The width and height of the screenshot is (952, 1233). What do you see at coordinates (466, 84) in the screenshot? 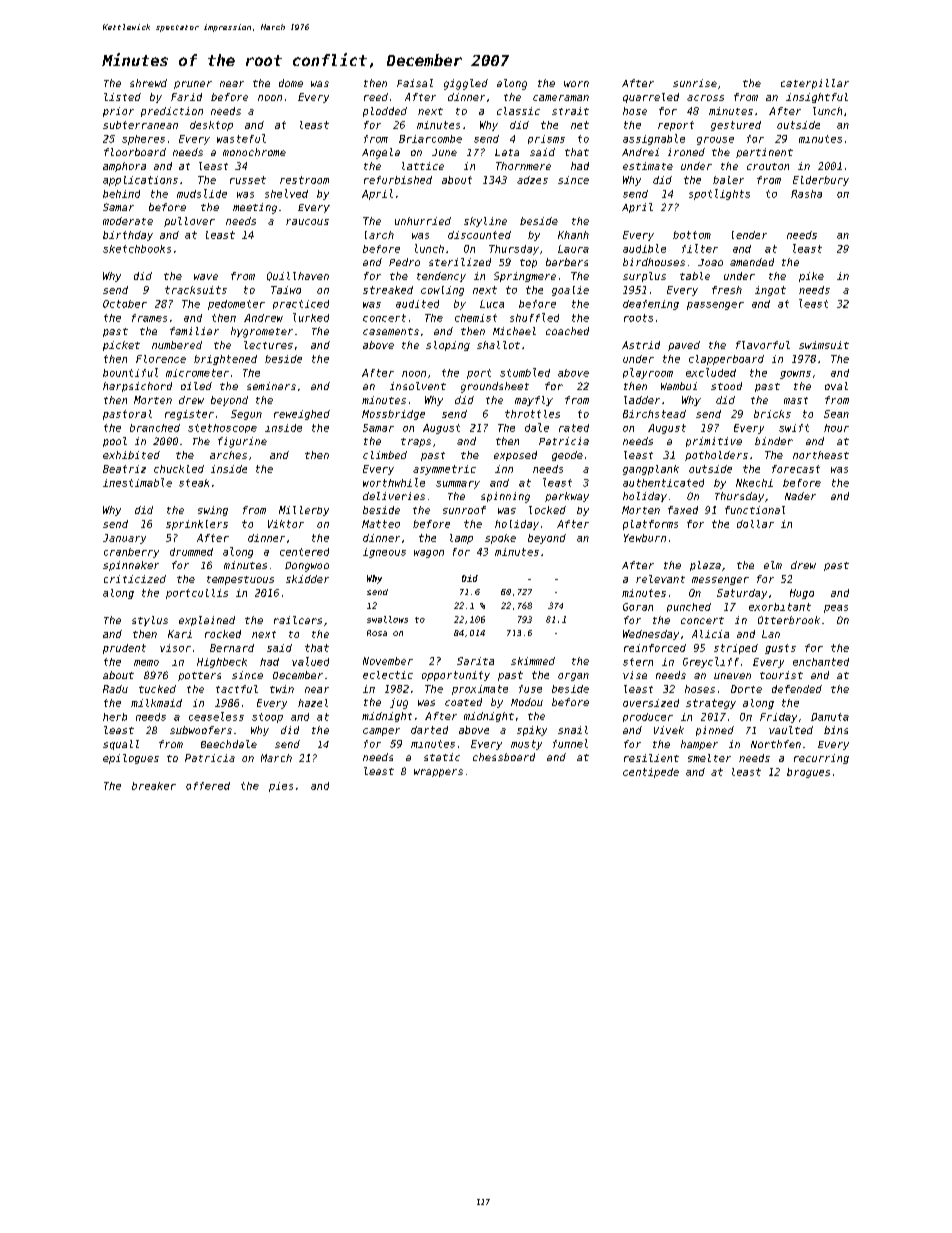
I see `giggled` at bounding box center [466, 84].
